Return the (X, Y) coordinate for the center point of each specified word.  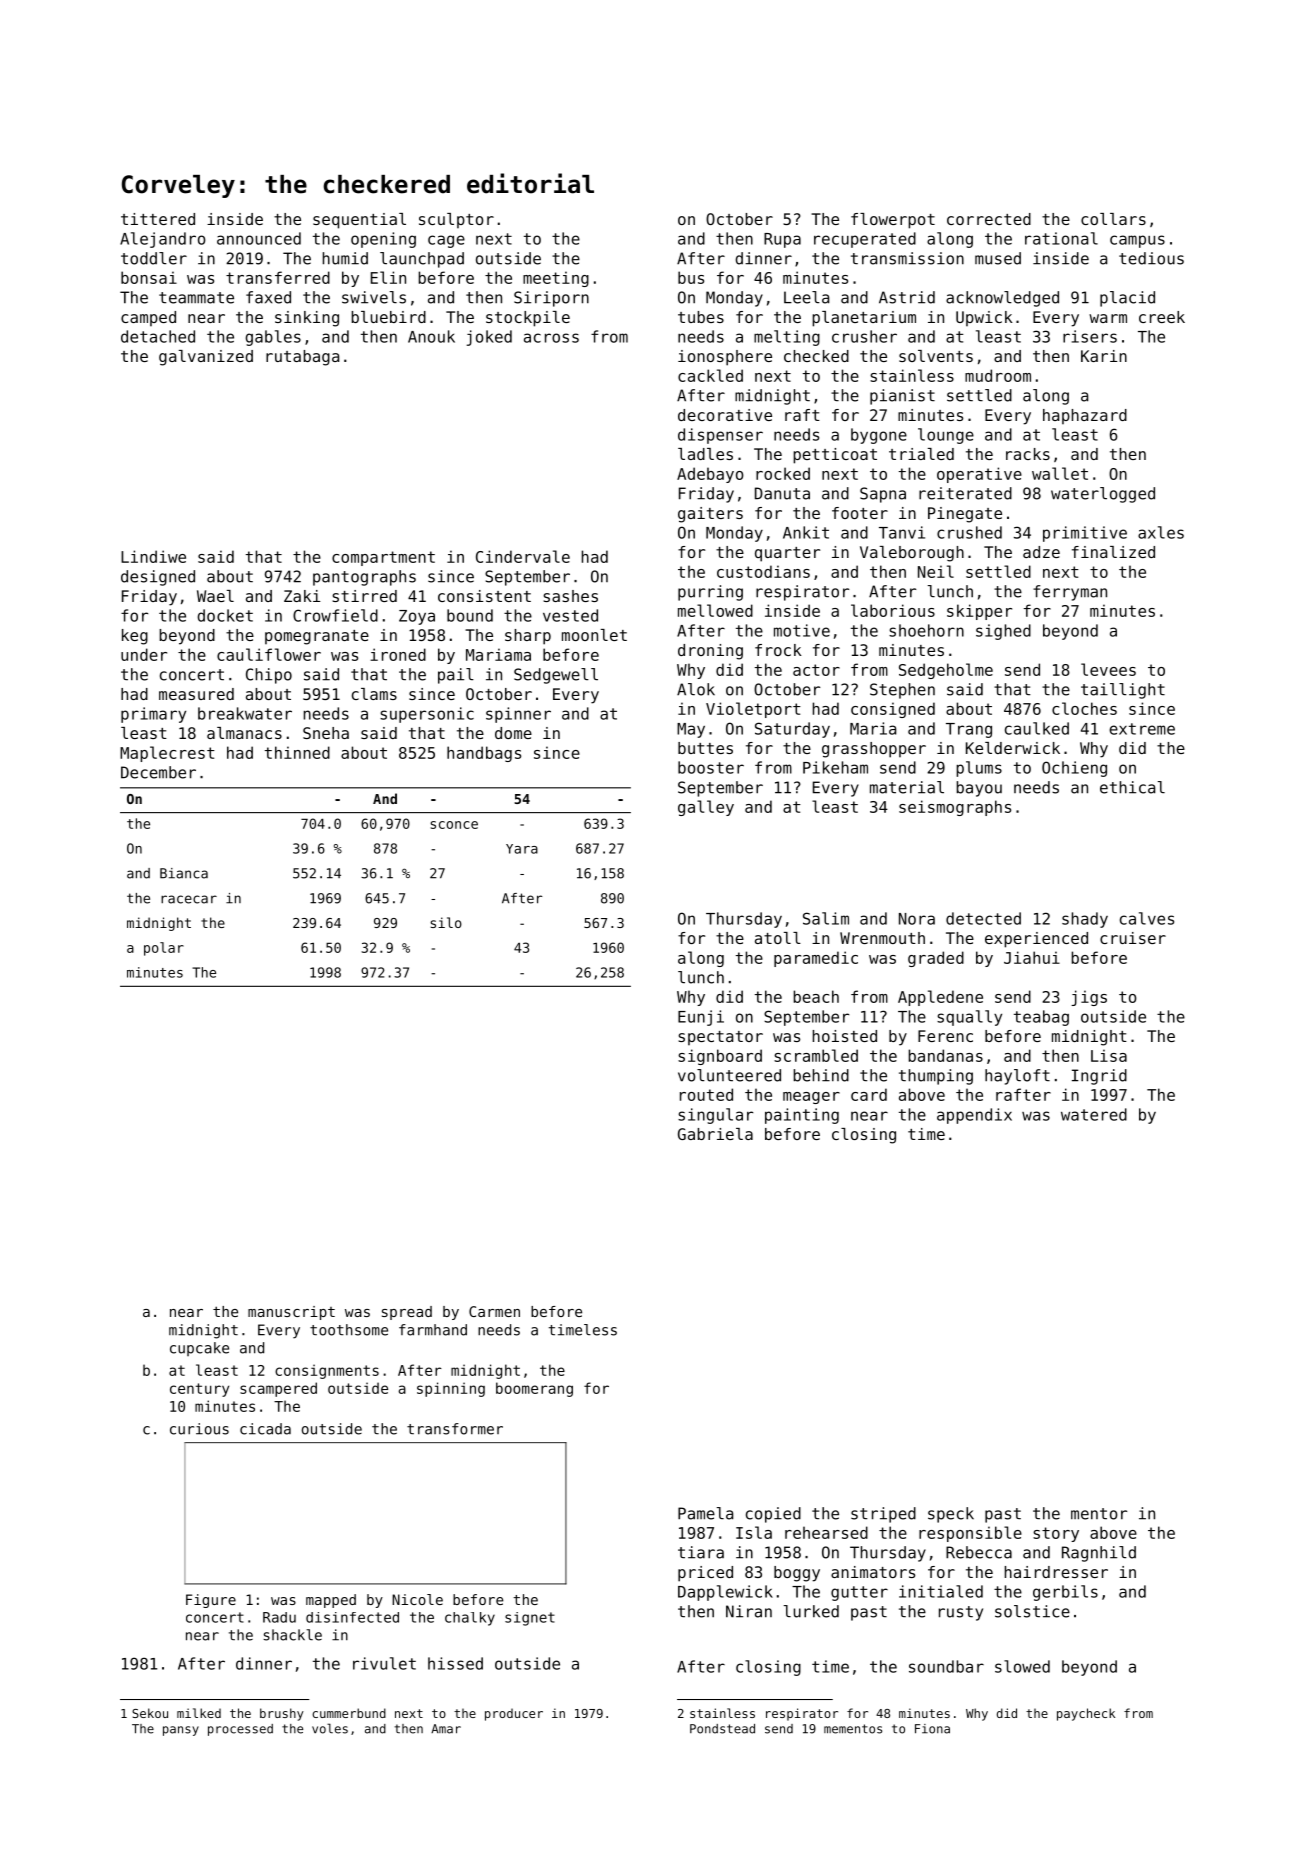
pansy (181, 1731)
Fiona (932, 1729)
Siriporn (551, 299)
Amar (446, 1729)
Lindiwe (153, 556)
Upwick (984, 318)
